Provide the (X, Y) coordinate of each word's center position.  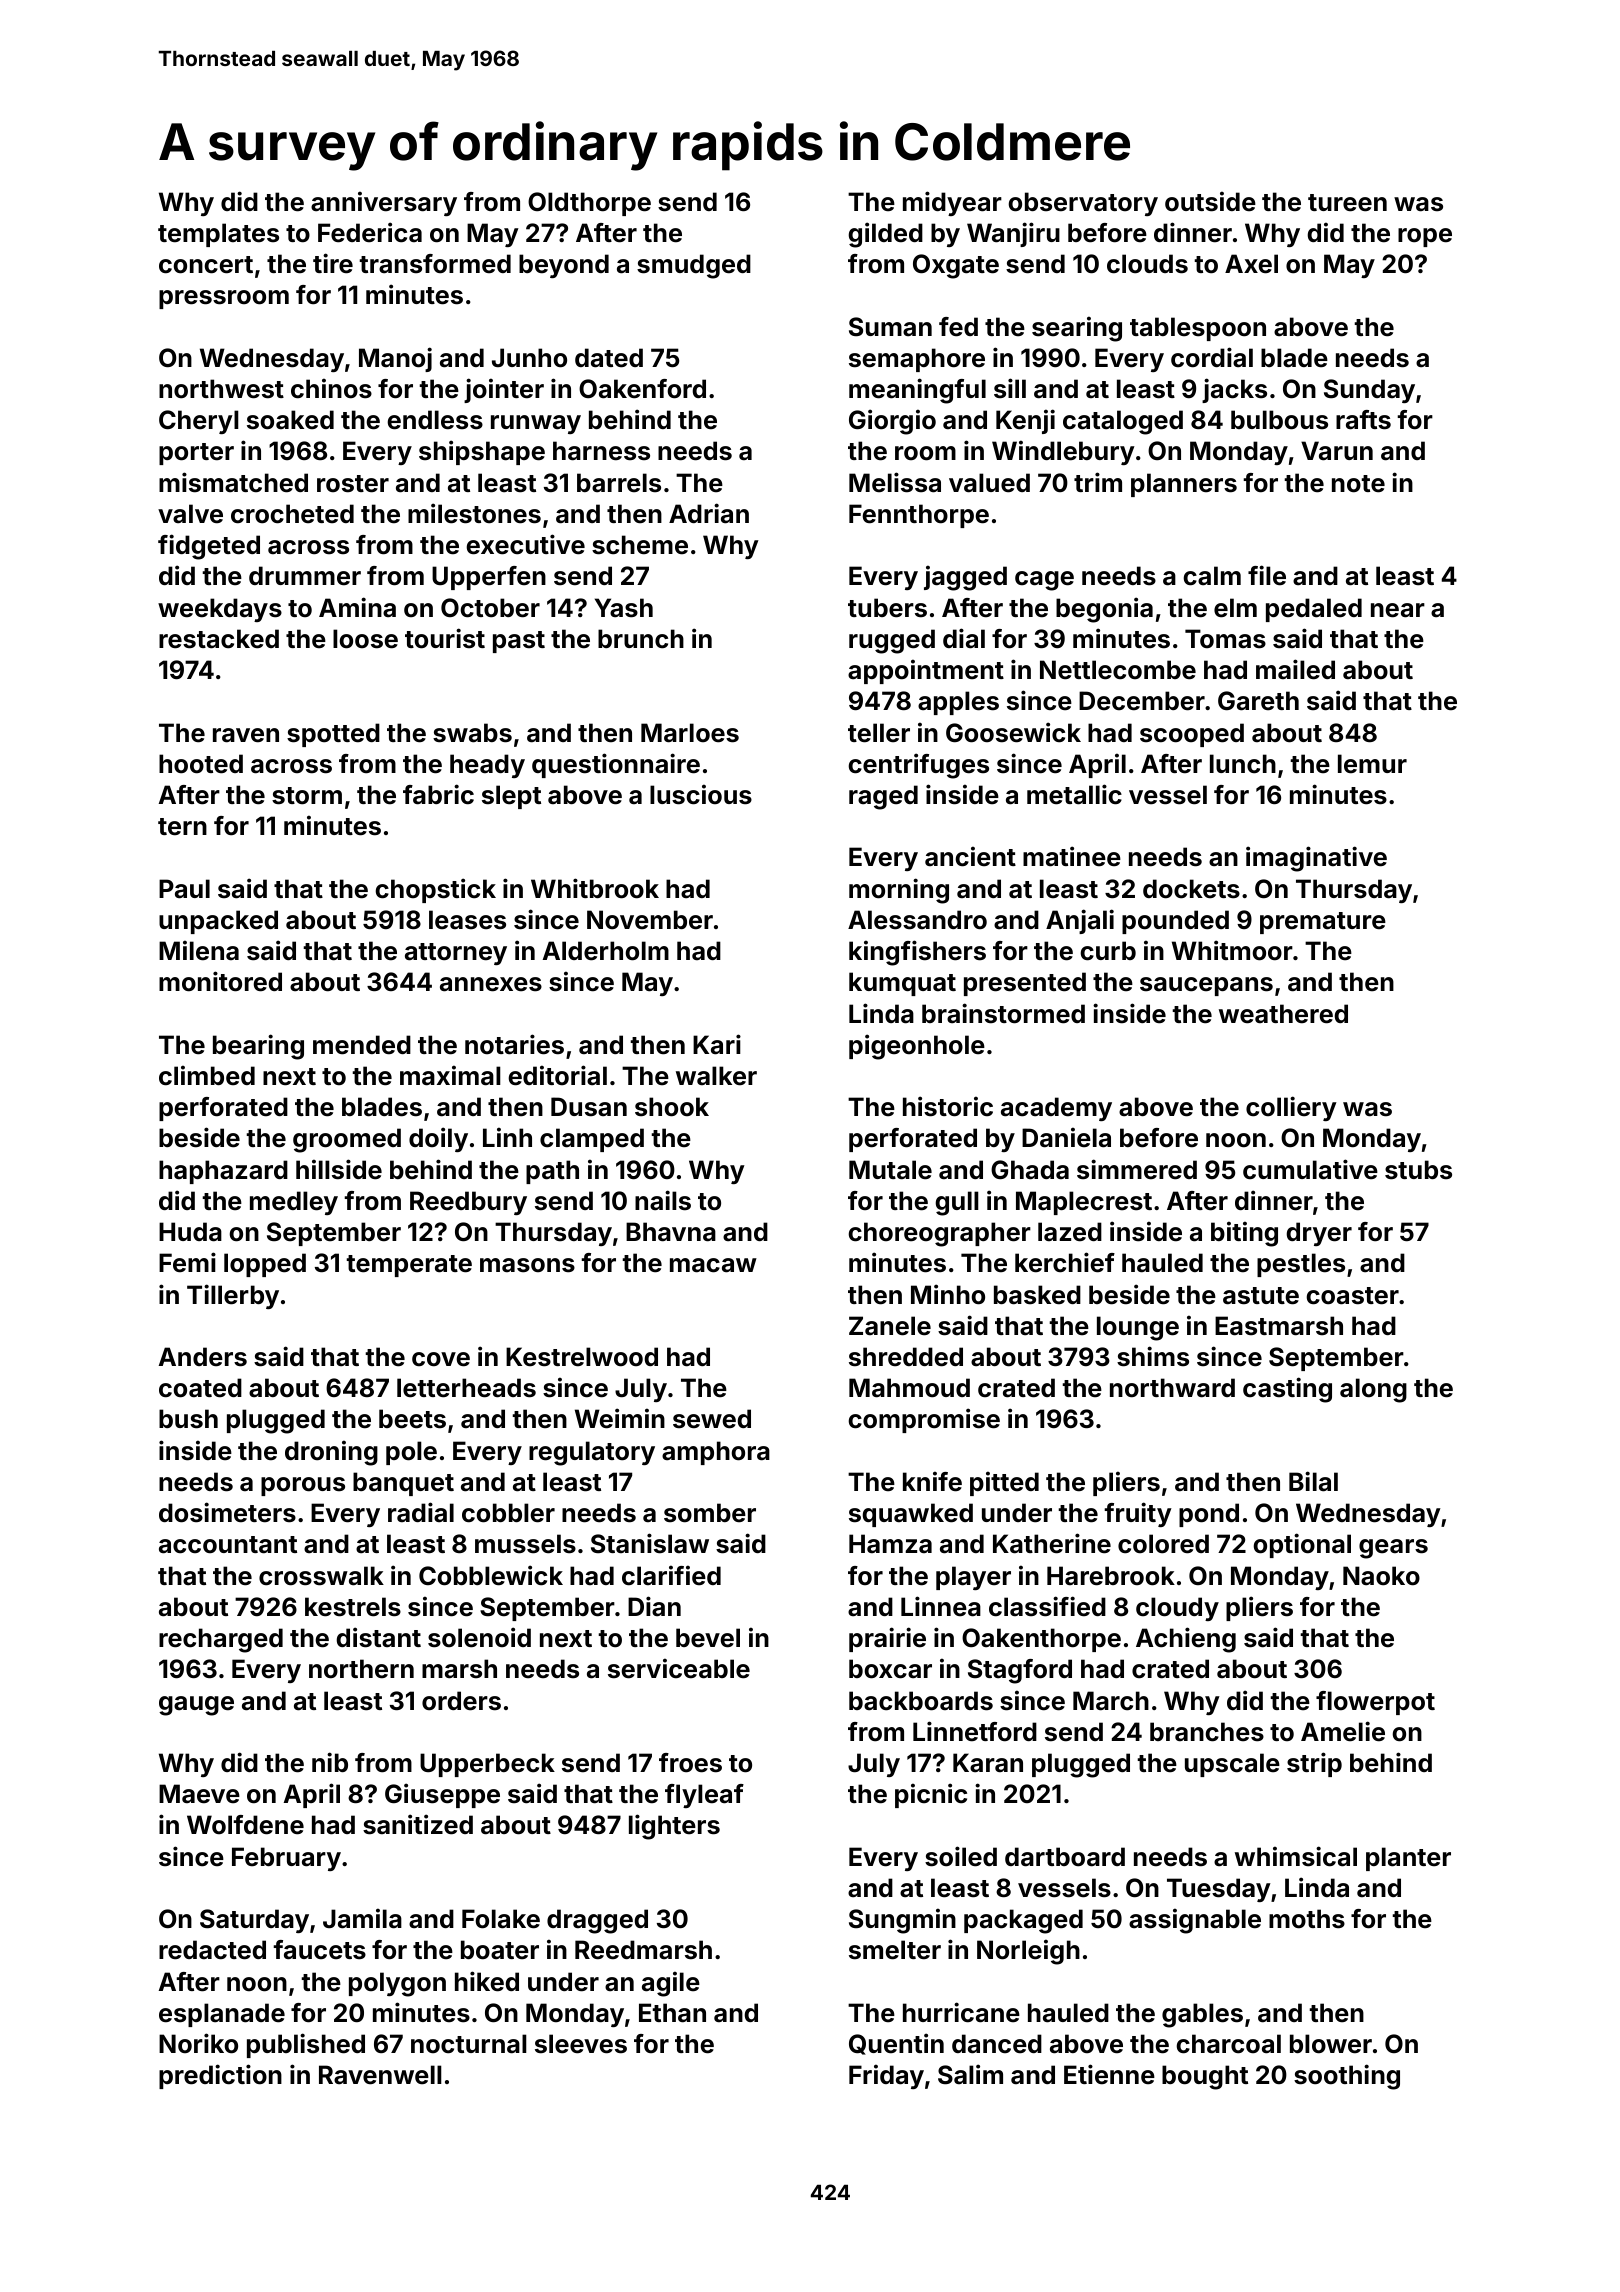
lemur (1372, 764)
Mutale (890, 1170)
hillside (339, 1169)
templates (218, 235)
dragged (597, 1921)
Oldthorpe (589, 204)
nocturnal (469, 2044)
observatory (1083, 204)
